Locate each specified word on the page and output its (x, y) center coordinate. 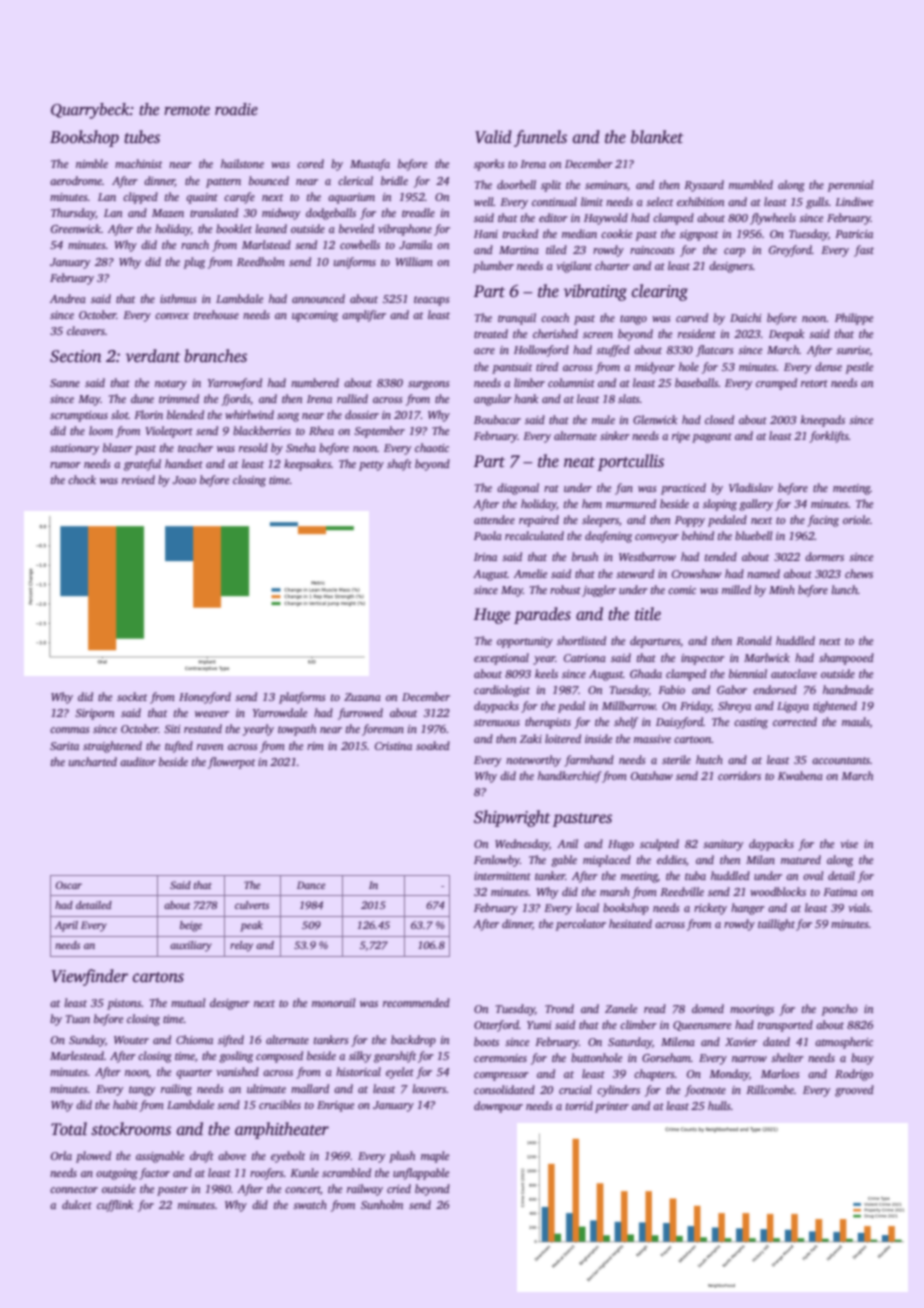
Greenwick (76, 228)
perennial (850, 186)
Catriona (585, 658)
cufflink (115, 1206)
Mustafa (370, 165)
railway (365, 1190)
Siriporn (94, 714)
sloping (720, 505)
